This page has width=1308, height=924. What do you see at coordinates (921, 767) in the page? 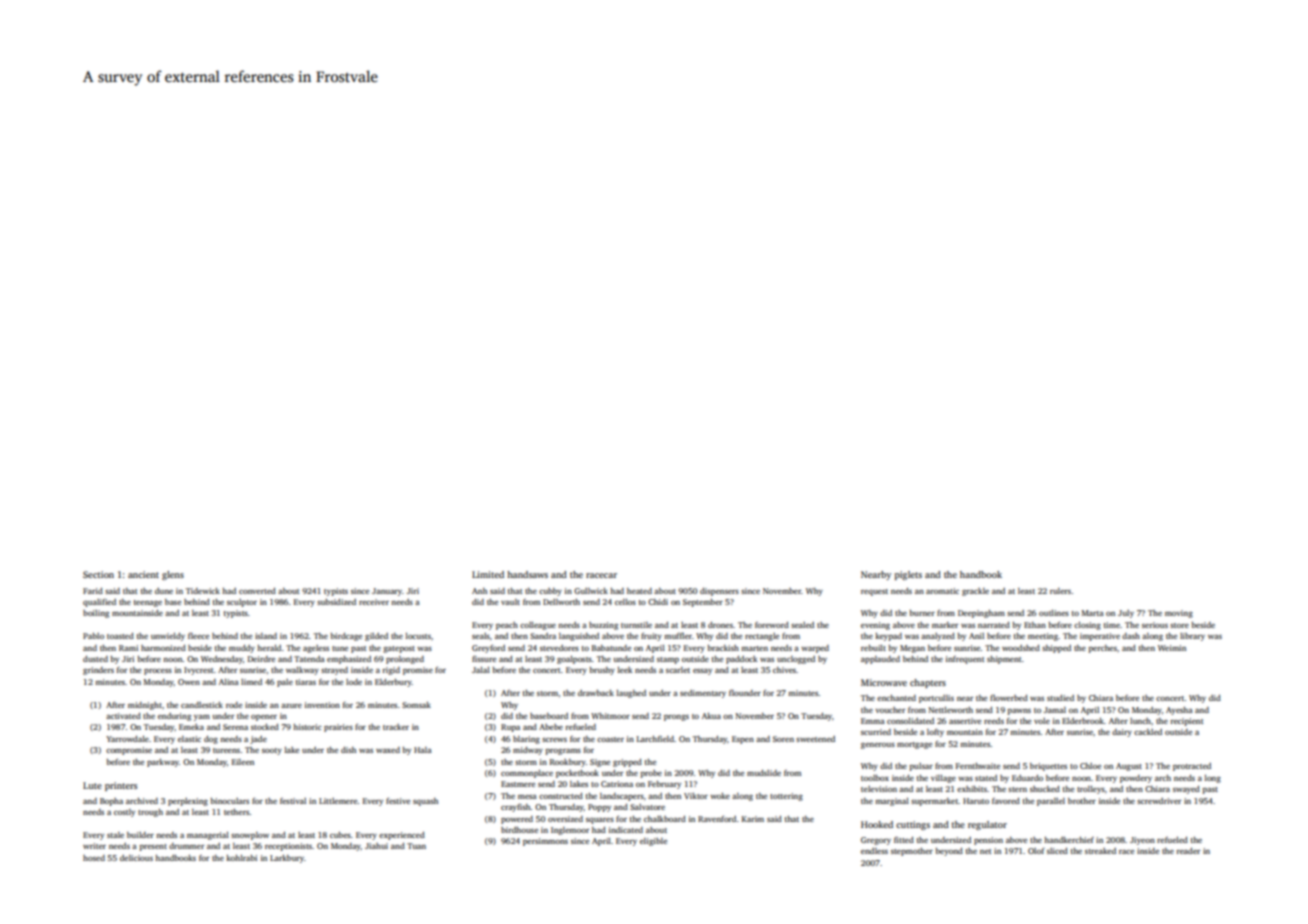
I see `pulsar` at bounding box center [921, 767].
